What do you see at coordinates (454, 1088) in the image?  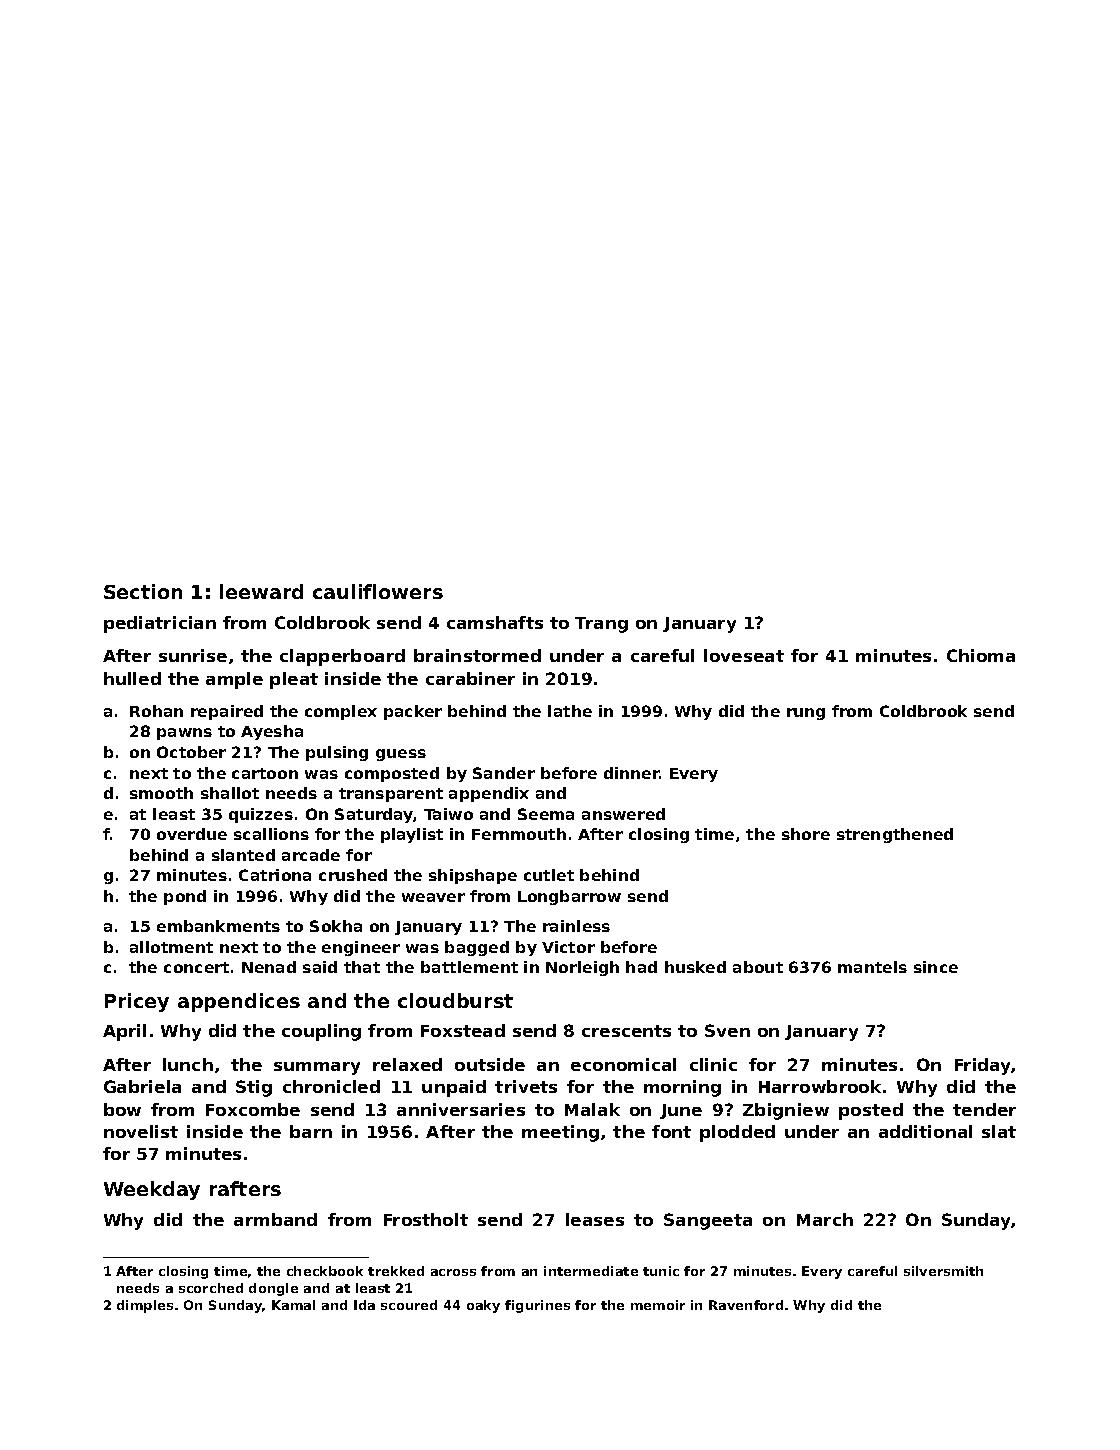 I see `unpaid` at bounding box center [454, 1088].
